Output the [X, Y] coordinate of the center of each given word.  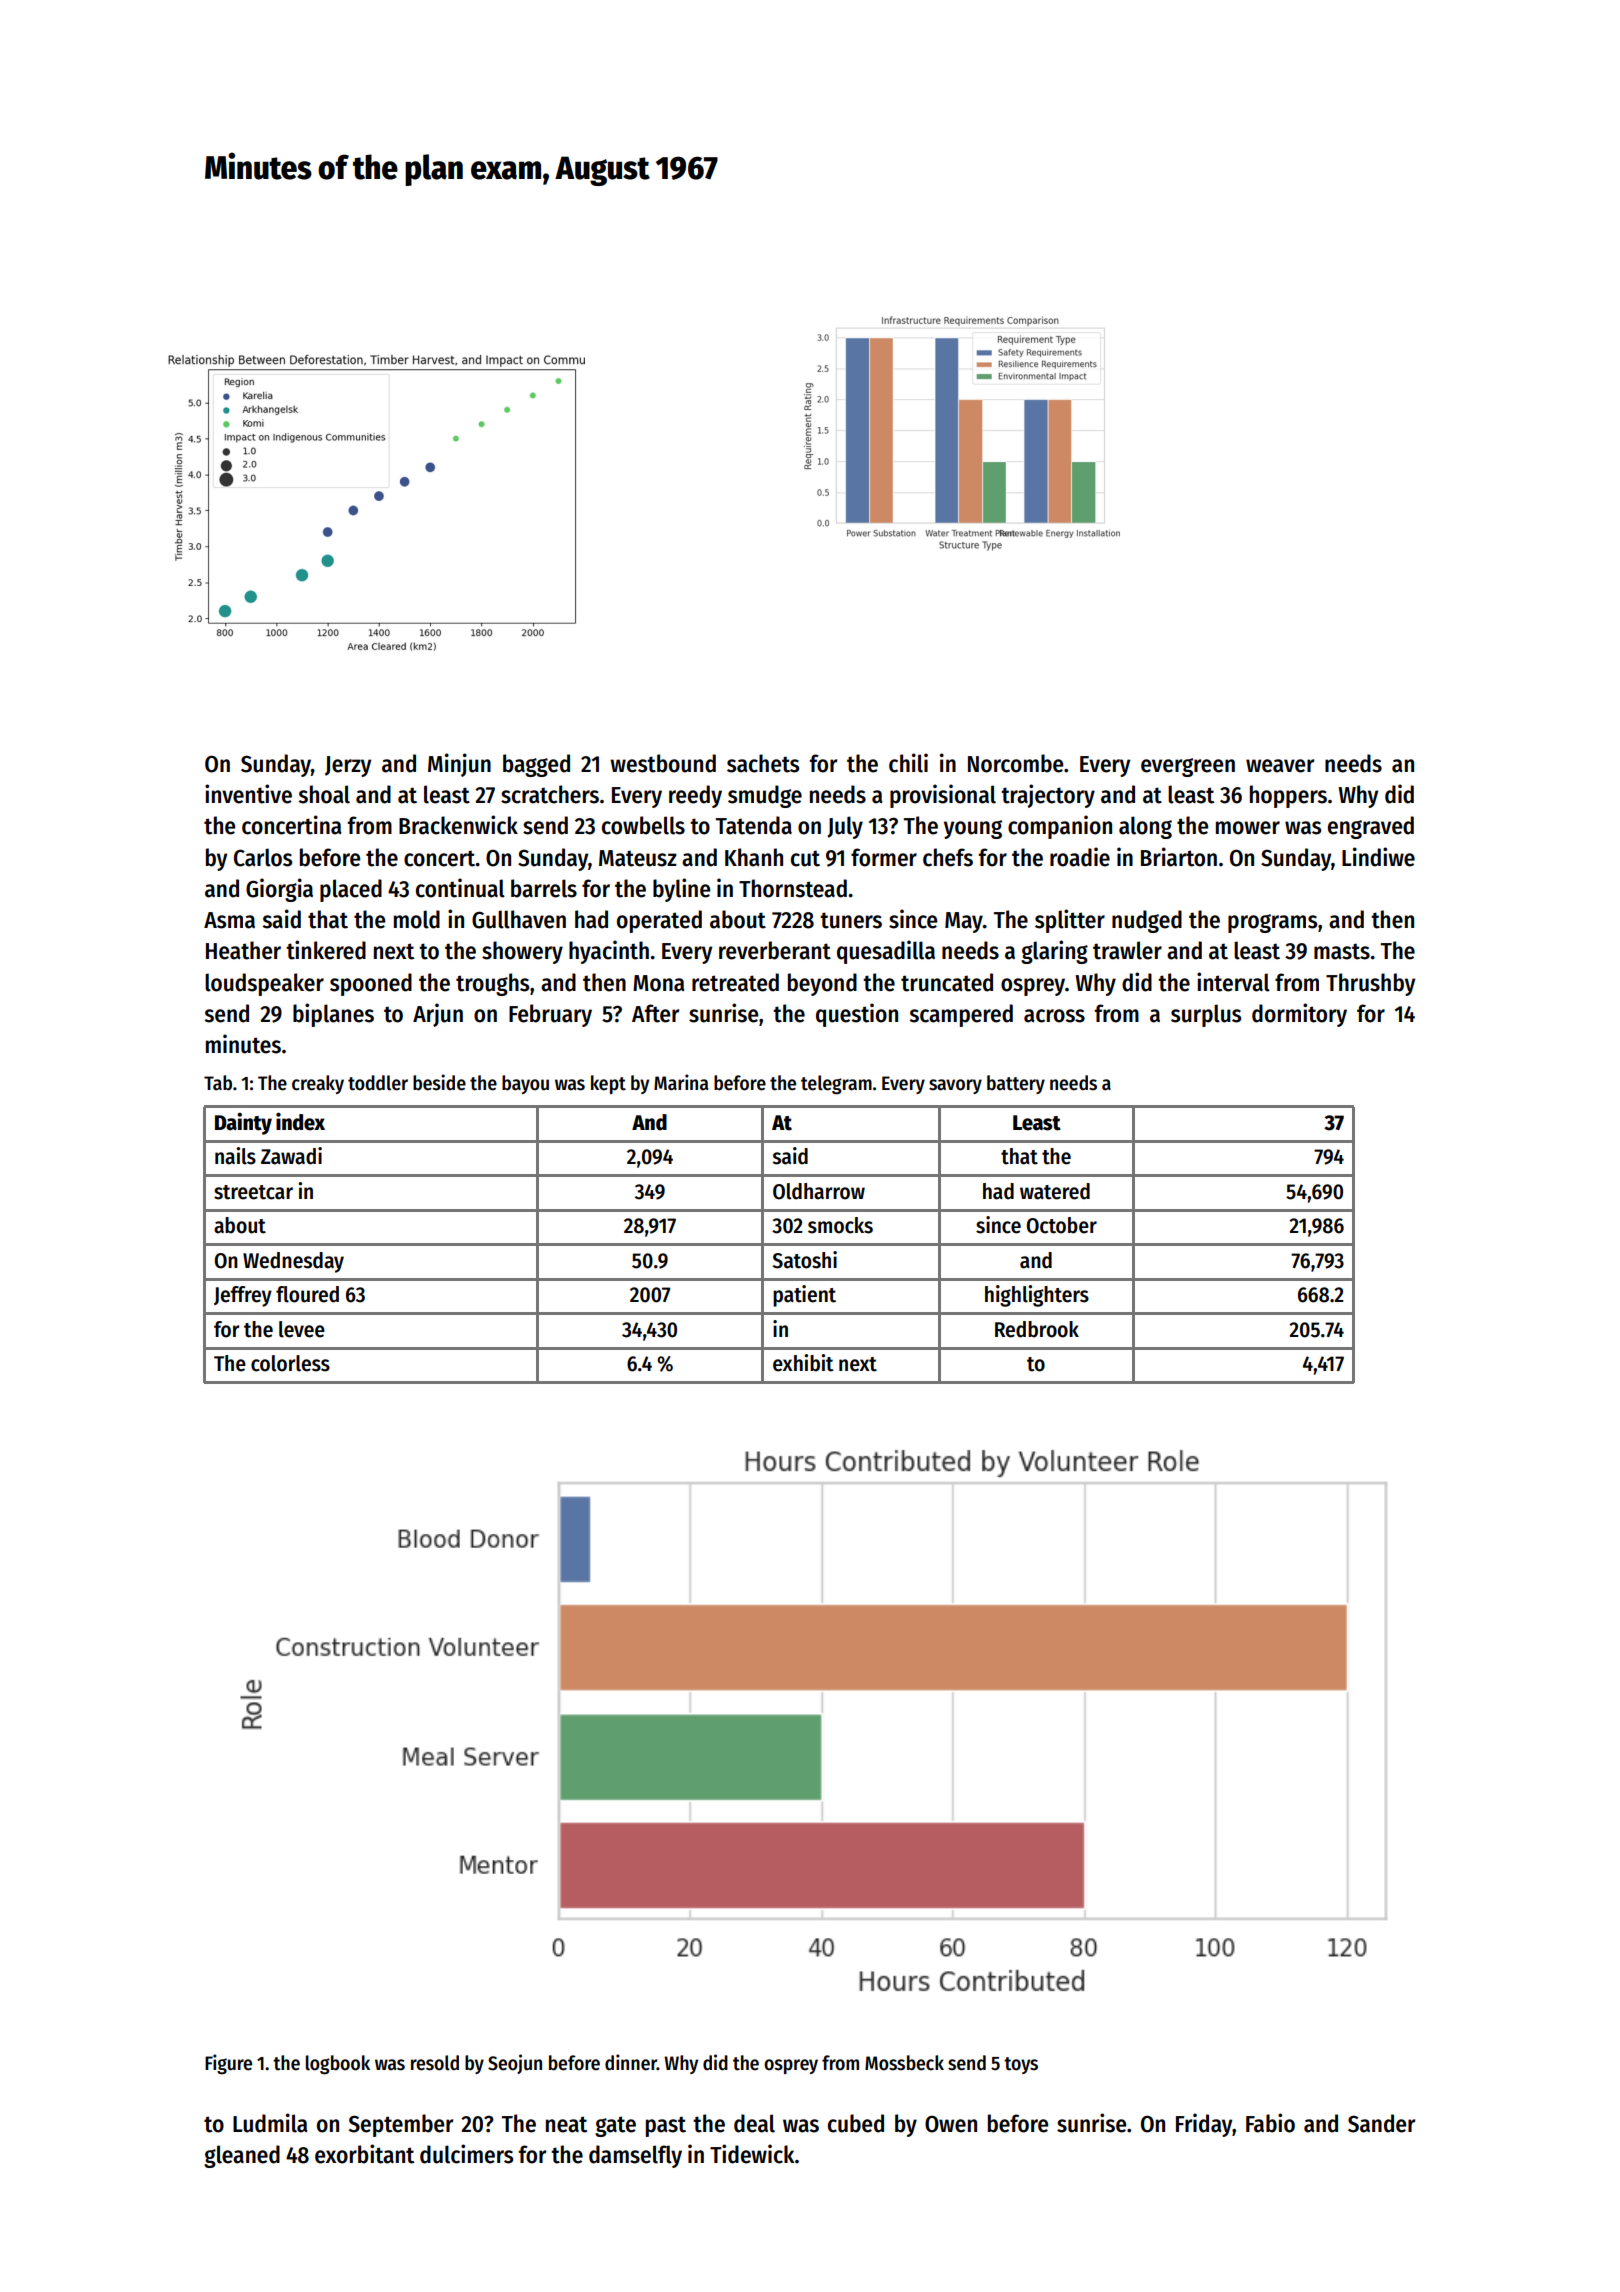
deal [754, 2123]
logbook [338, 2065]
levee [302, 1329]
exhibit [803, 1363]
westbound [663, 763]
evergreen [1188, 767]
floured [307, 1294]
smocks [840, 1225]
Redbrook [1037, 1329]
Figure [228, 2064]
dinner [631, 2062]
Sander [1381, 2123]
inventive [248, 794]
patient [804, 1296]
